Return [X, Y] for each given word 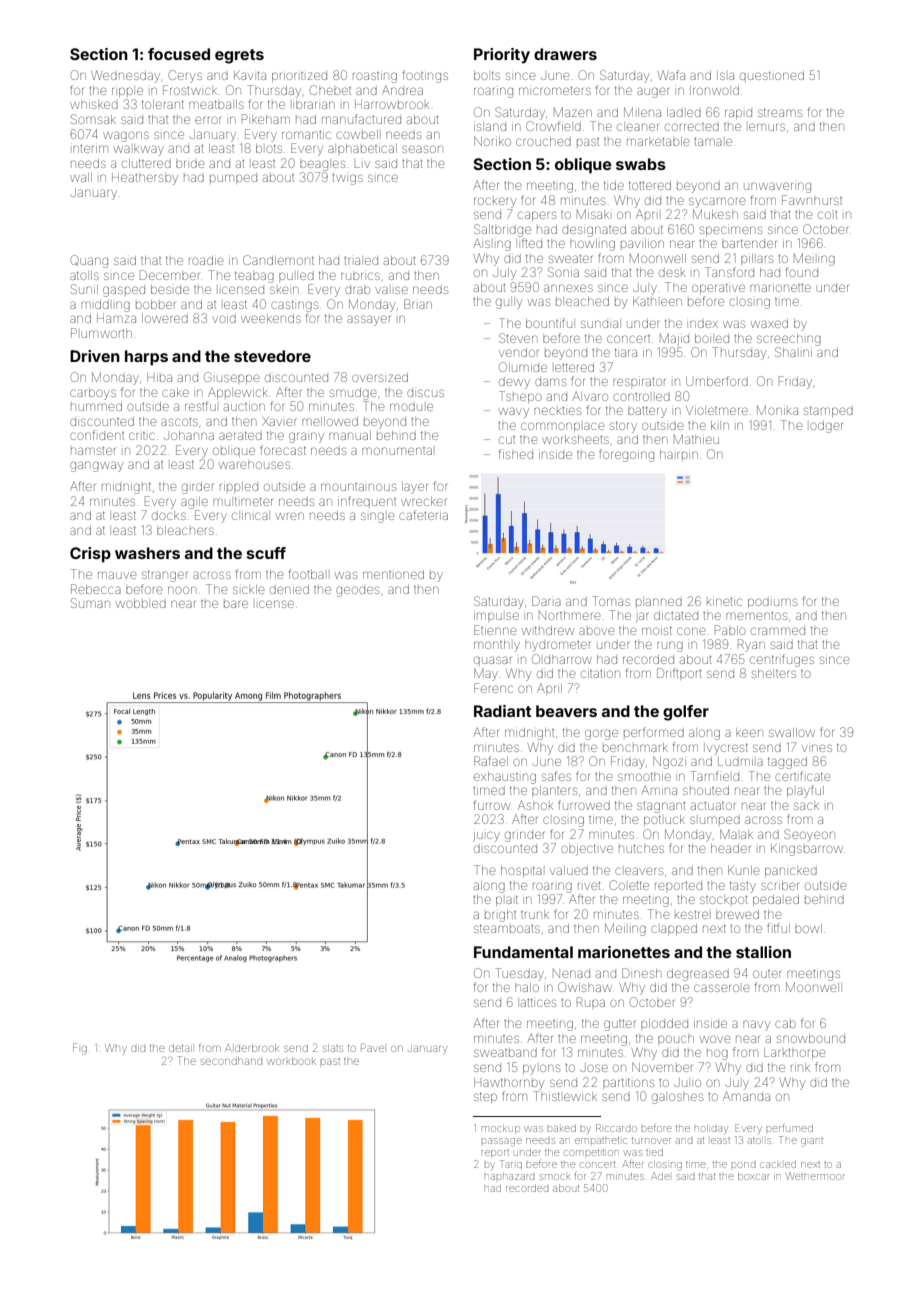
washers [147, 553]
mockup [500, 1129]
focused [179, 54]
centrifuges [782, 660]
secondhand [231, 1061]
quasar [492, 660]
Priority [502, 56]
